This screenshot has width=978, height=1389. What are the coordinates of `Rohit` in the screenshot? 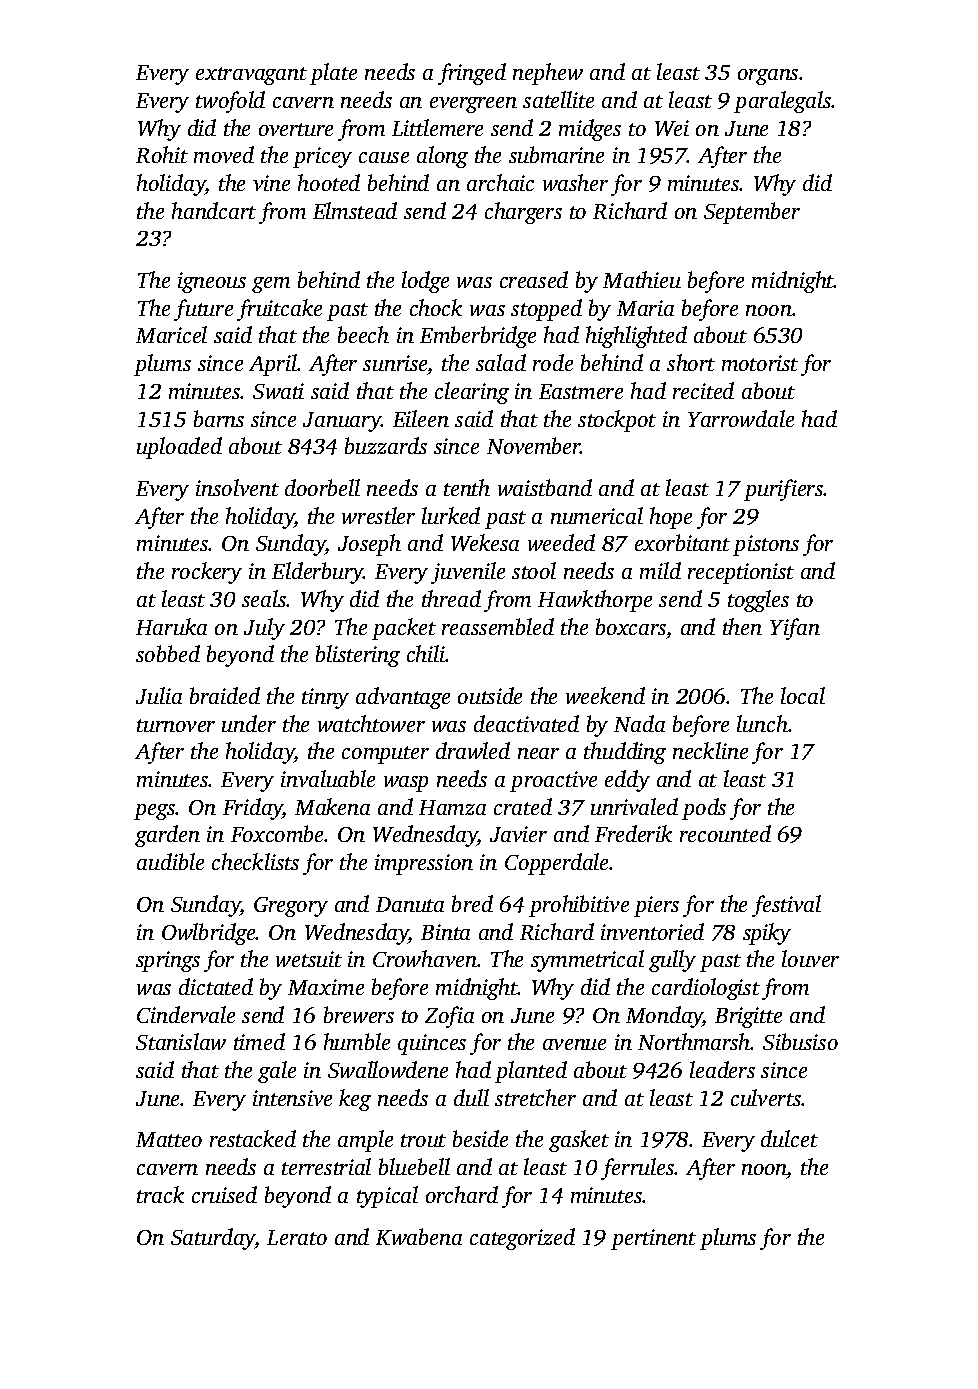 It's located at (162, 154).
